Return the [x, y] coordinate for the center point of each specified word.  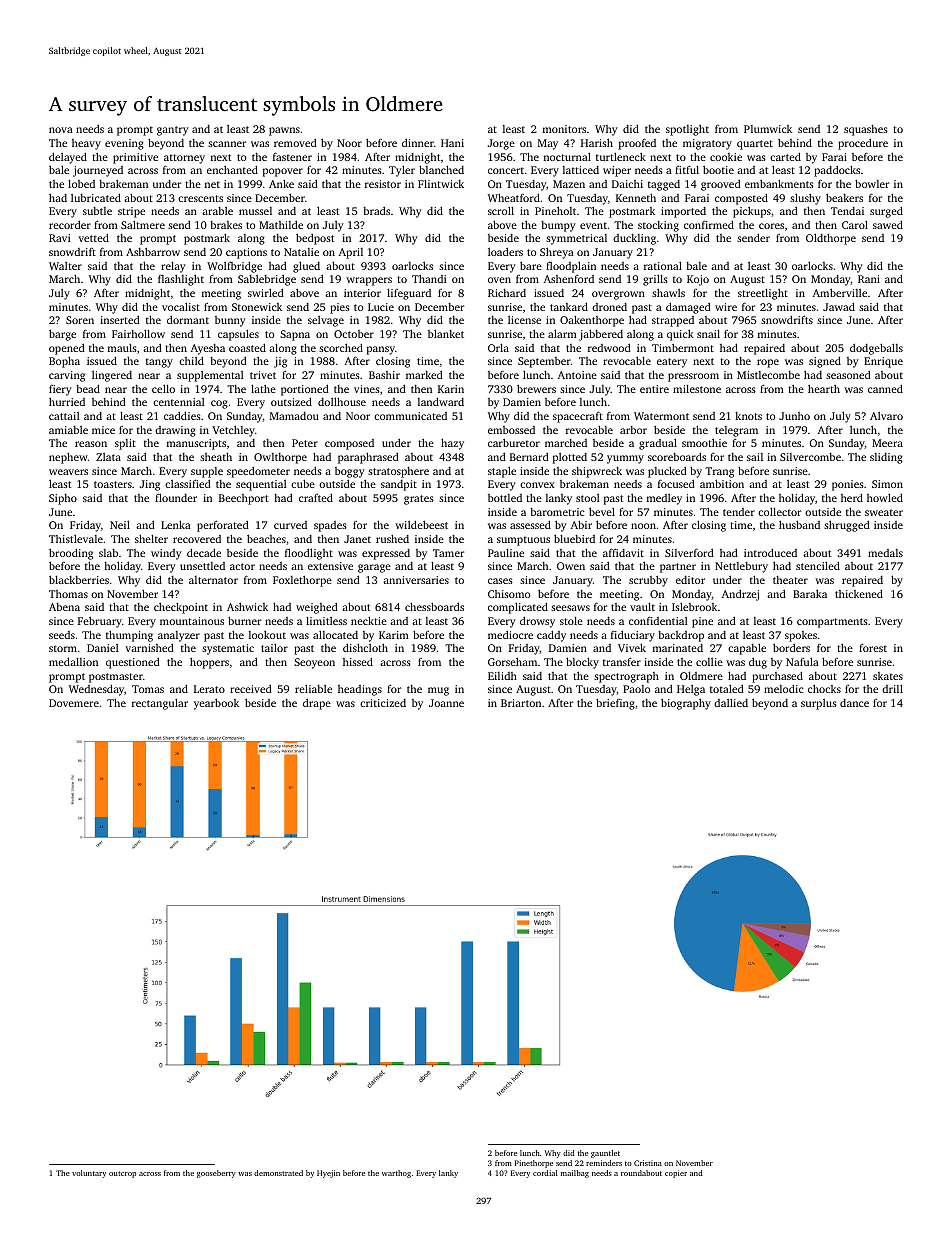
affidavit [623, 552]
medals [885, 553]
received [251, 688]
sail [755, 457]
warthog [396, 1174]
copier [676, 1174]
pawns [284, 131]
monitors [564, 129]
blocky [582, 663]
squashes [866, 130]
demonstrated [278, 1173]
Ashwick [247, 607]
